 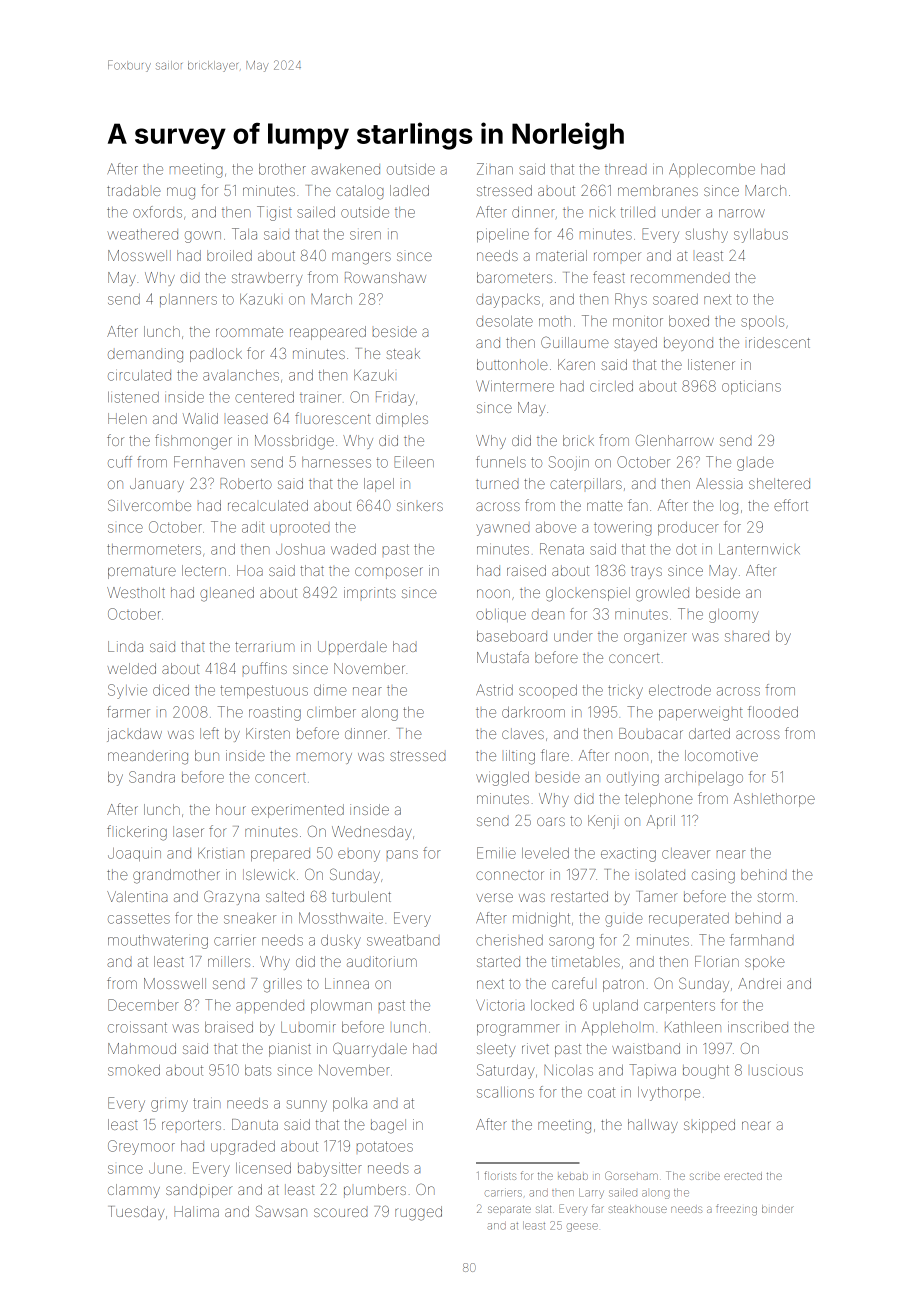 I want to click on dime, so click(x=330, y=690).
